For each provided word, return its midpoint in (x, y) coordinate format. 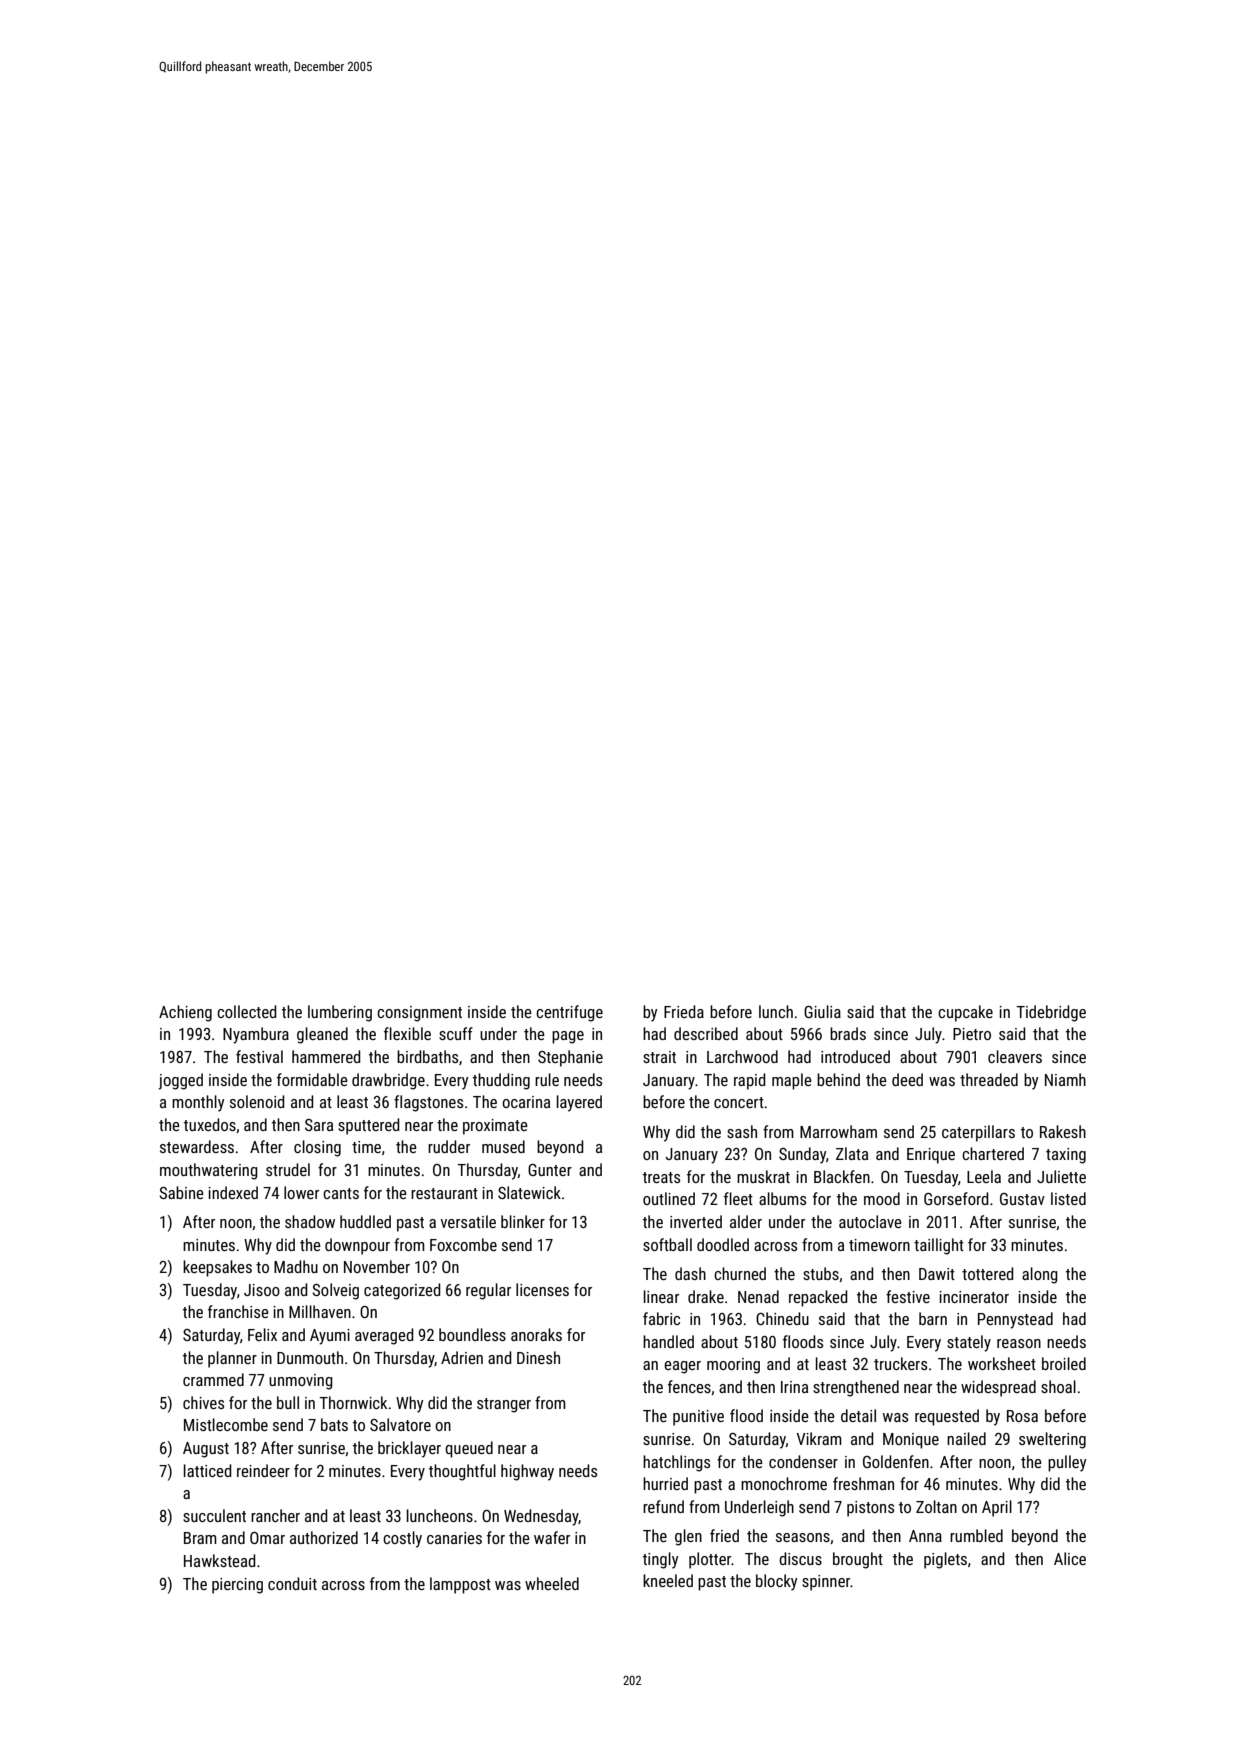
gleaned (322, 1035)
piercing (237, 1586)
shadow (310, 1221)
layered (579, 1103)
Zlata (852, 1153)
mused (503, 1146)
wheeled (552, 1583)
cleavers (1015, 1056)
